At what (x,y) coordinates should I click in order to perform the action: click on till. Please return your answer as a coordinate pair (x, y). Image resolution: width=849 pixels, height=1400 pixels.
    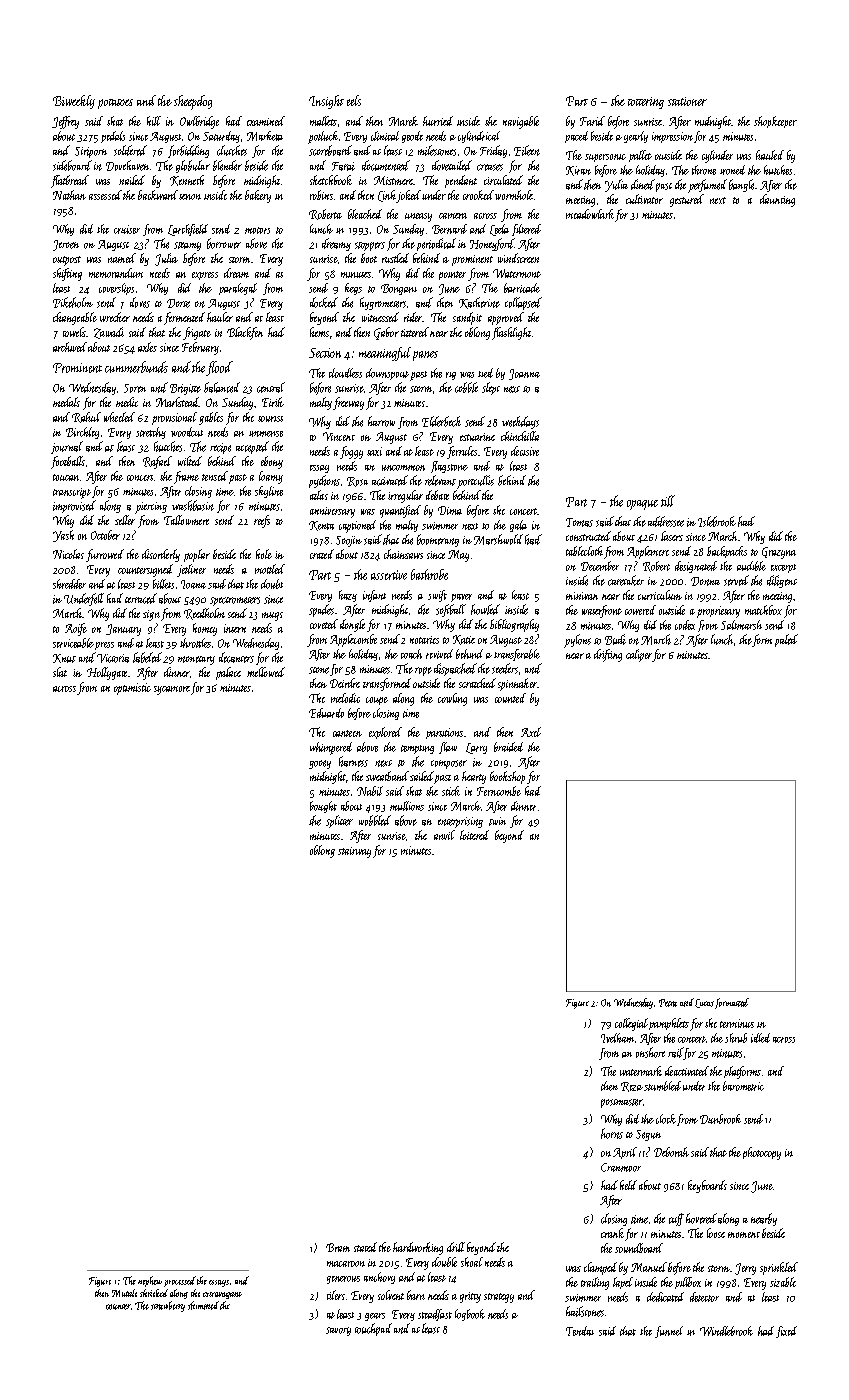
    Looking at the image, I should click on (668, 501).
